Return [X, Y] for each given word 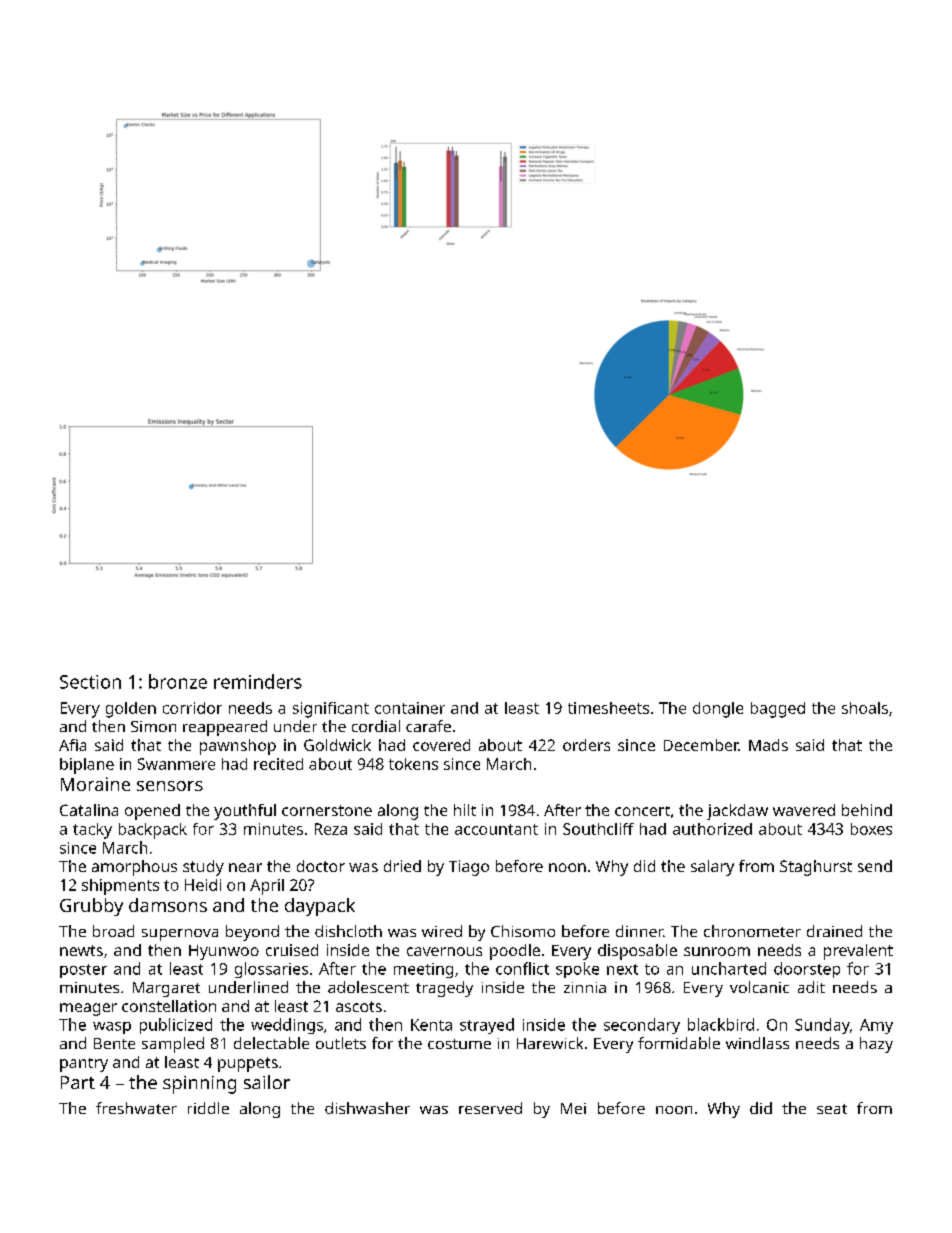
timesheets [608, 708]
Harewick [550, 1043]
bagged [778, 710]
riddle [208, 1108]
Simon [153, 726]
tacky [92, 831]
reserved [490, 1108]
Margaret [166, 989]
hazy [876, 1045]
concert [642, 811]
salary [712, 868]
